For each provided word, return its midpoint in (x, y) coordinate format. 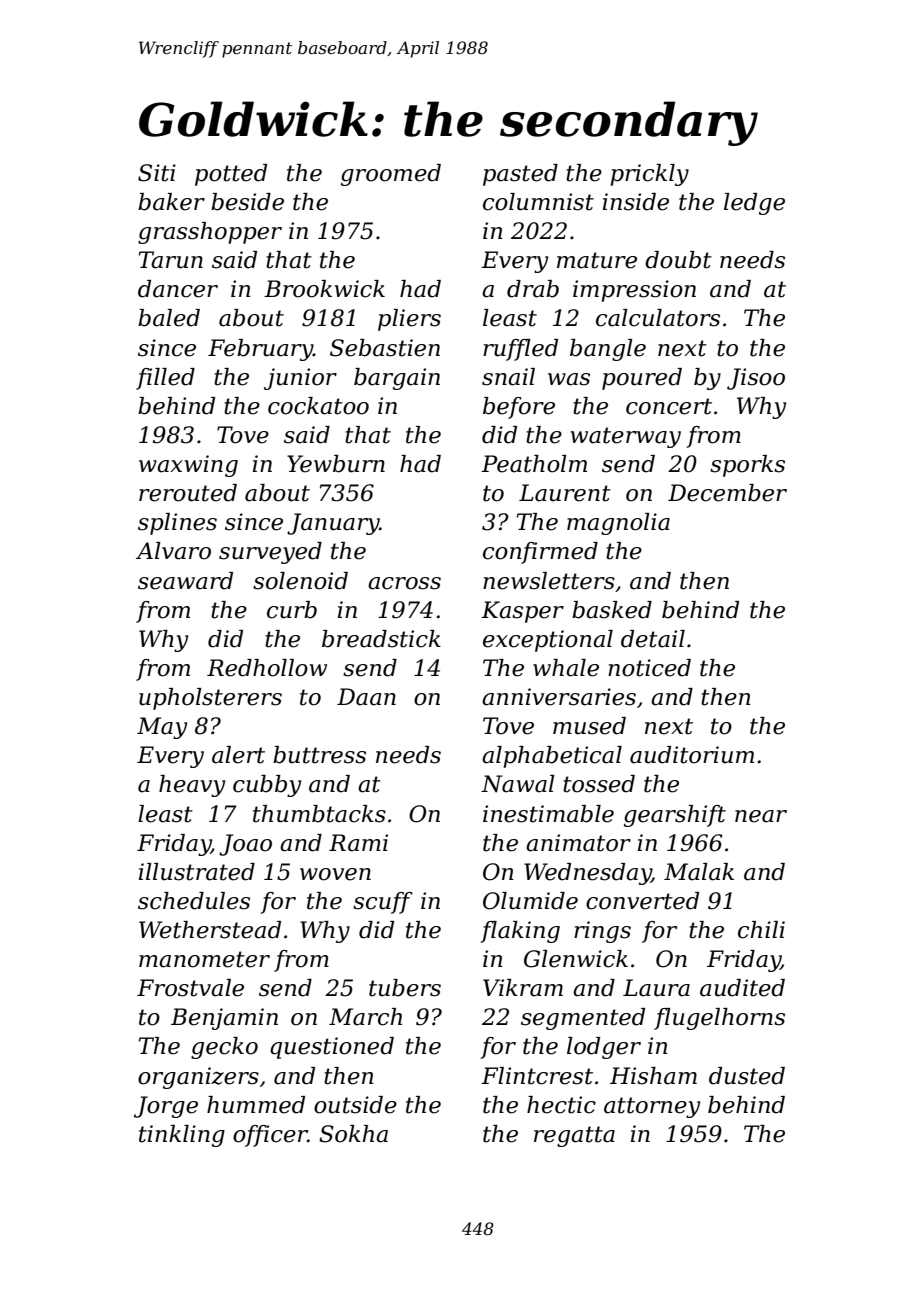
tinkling (182, 1136)
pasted (520, 175)
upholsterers (210, 699)
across (404, 583)
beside (247, 202)
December (727, 493)
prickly (649, 175)
